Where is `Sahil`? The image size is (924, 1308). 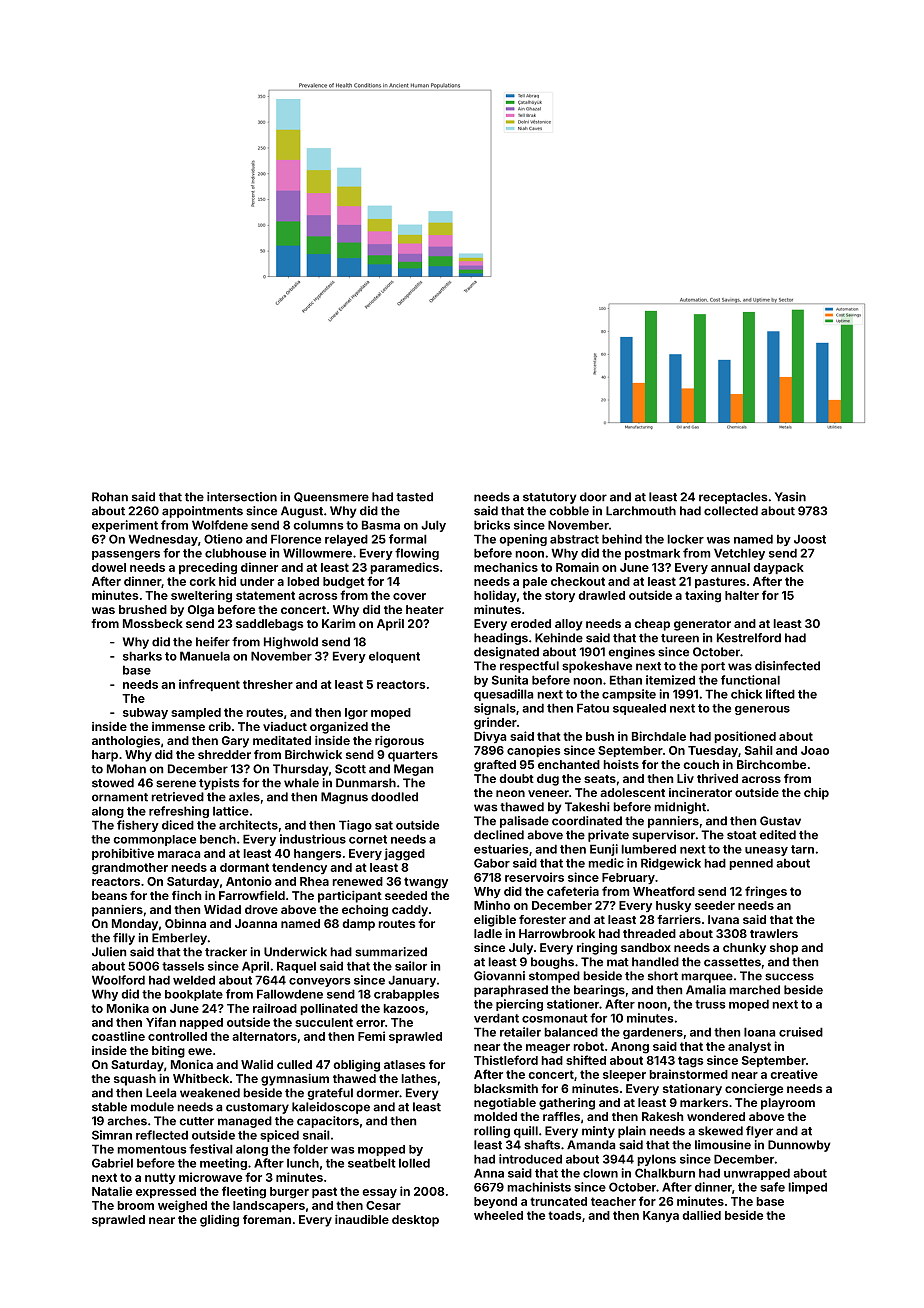
Sahil is located at coordinates (759, 750).
